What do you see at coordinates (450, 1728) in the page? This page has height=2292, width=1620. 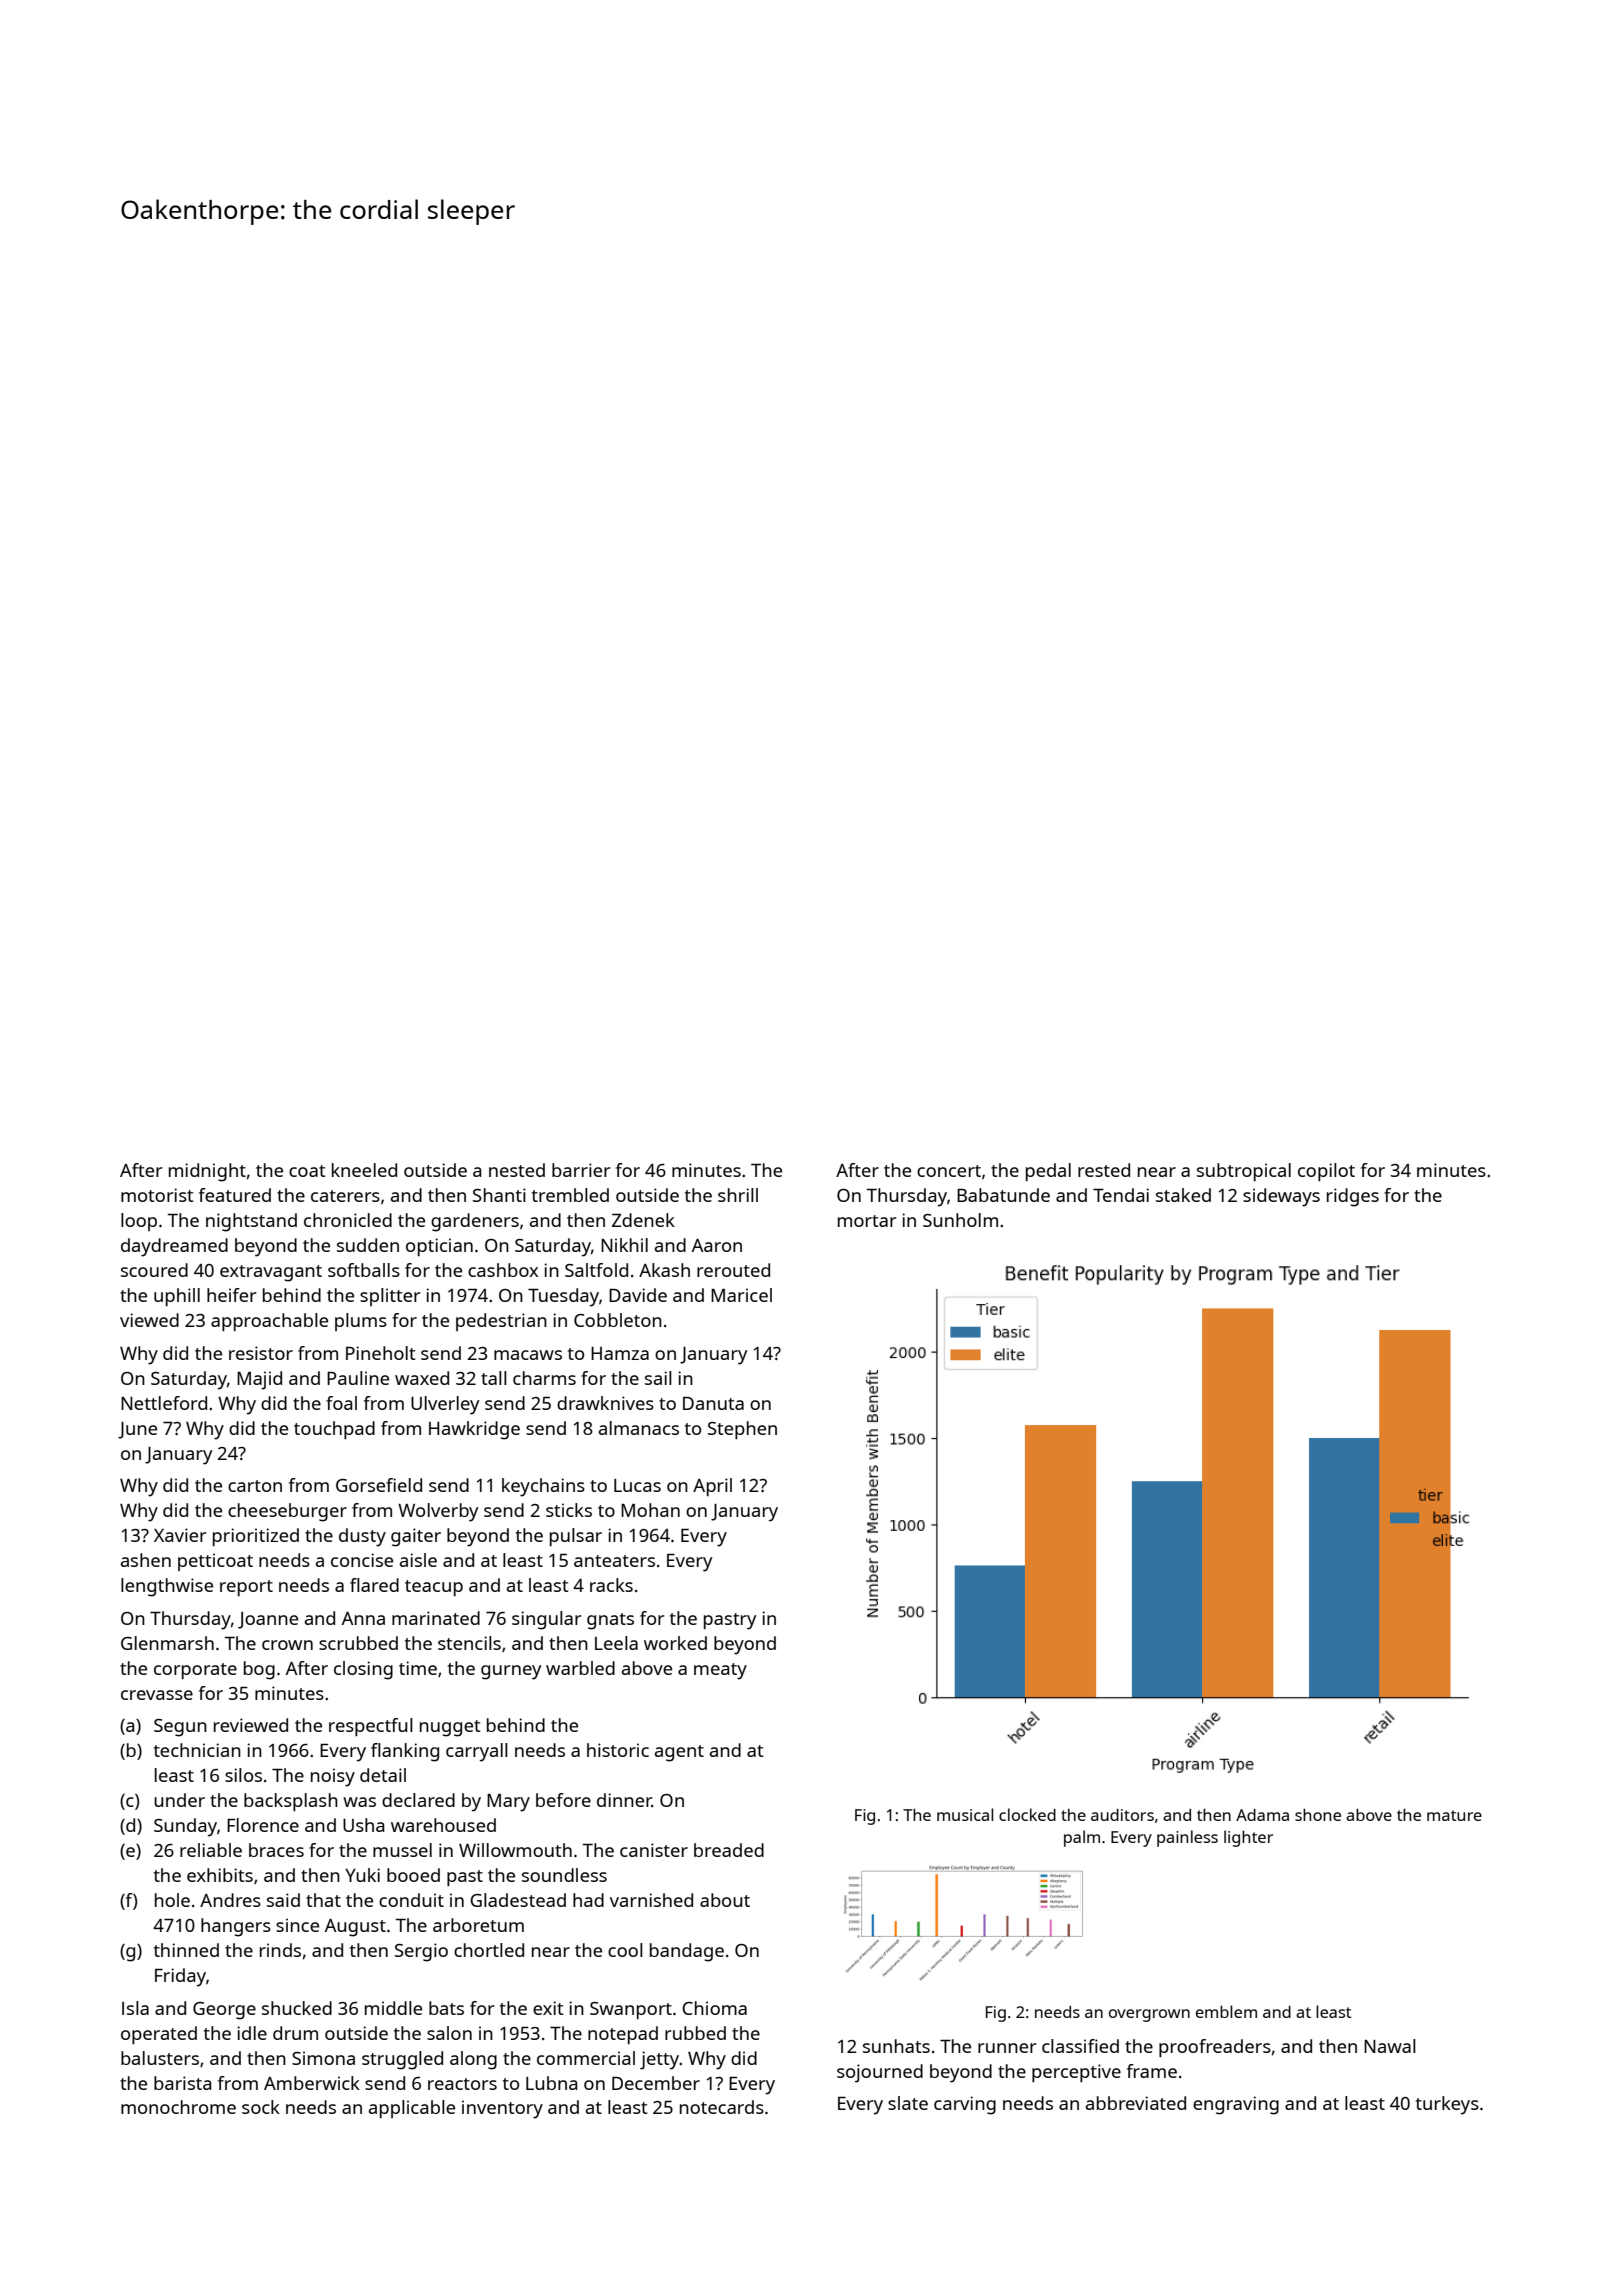 I see `nugget` at bounding box center [450, 1728].
